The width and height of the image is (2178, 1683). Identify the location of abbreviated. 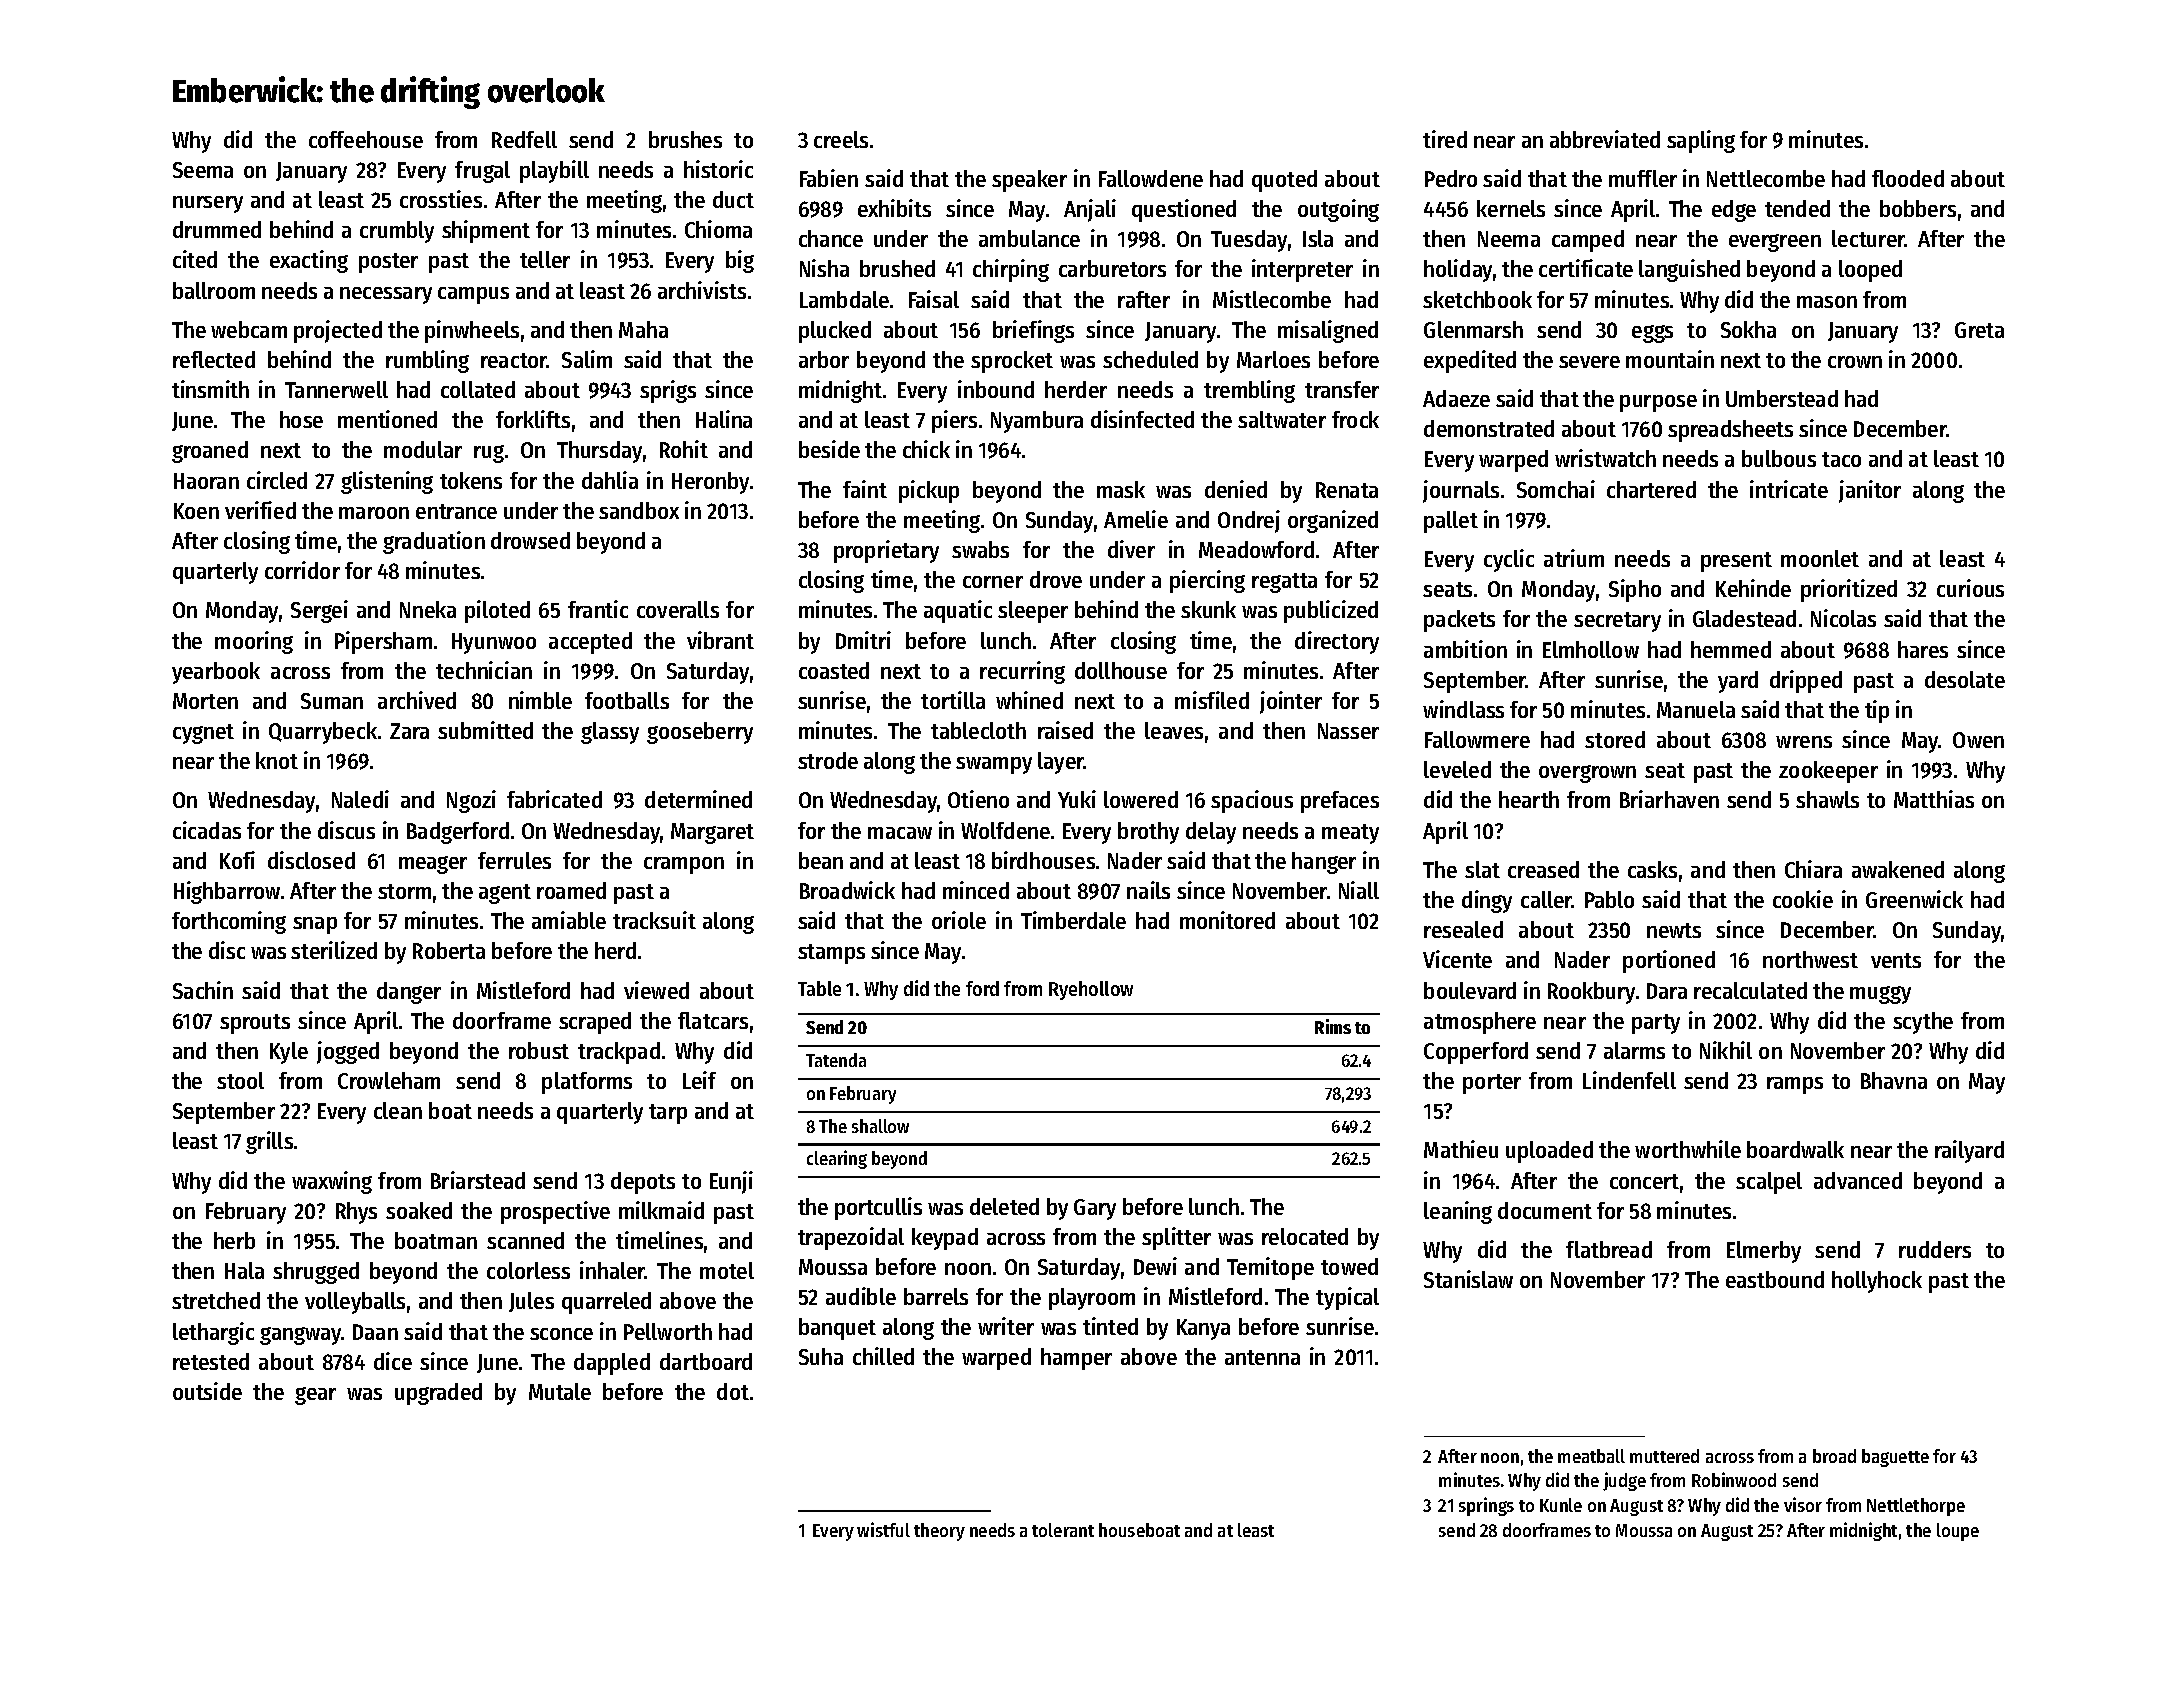
(1605, 139).
